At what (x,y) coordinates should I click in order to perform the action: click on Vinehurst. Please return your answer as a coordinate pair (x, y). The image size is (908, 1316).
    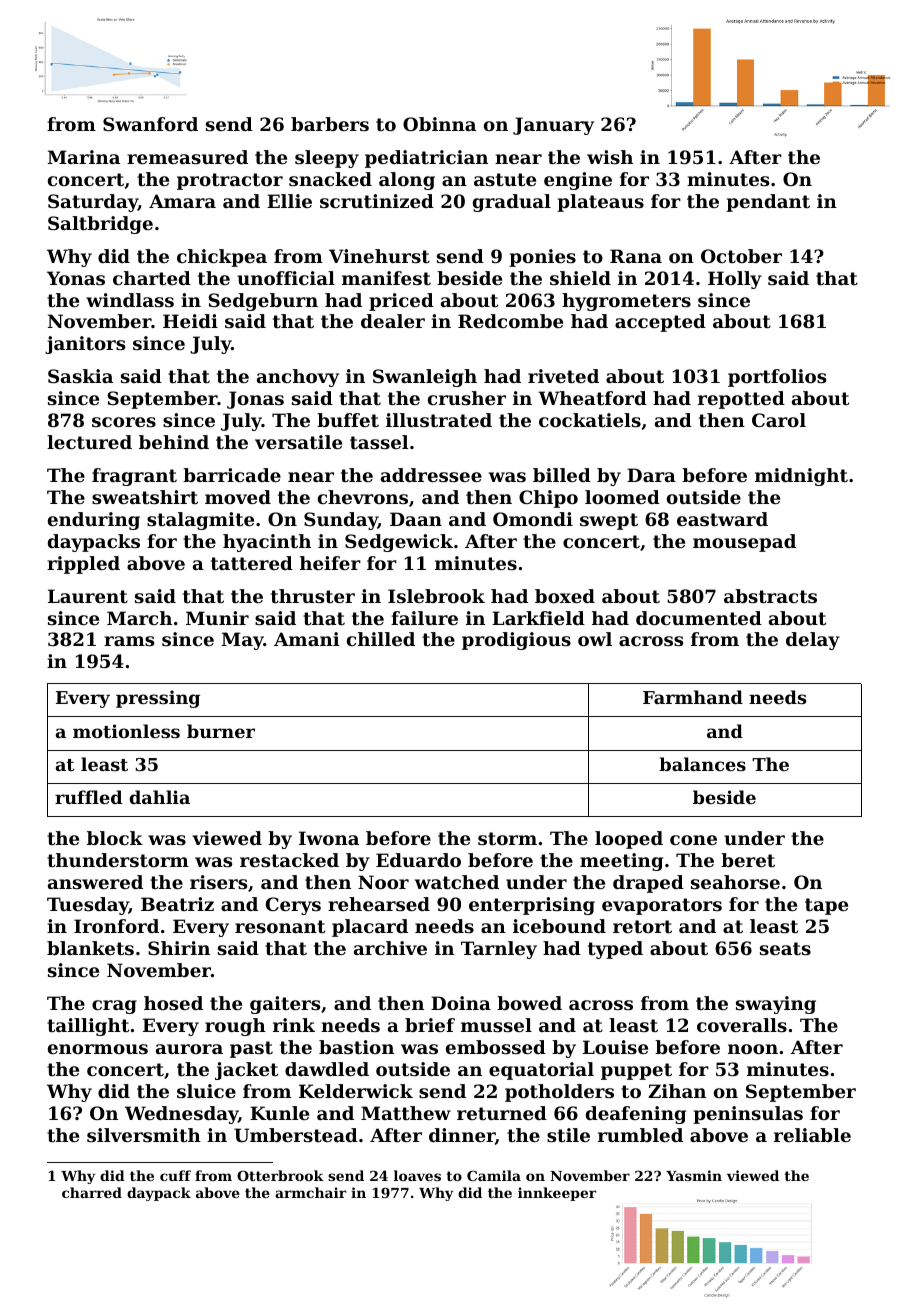
    Looking at the image, I should click on (379, 256).
